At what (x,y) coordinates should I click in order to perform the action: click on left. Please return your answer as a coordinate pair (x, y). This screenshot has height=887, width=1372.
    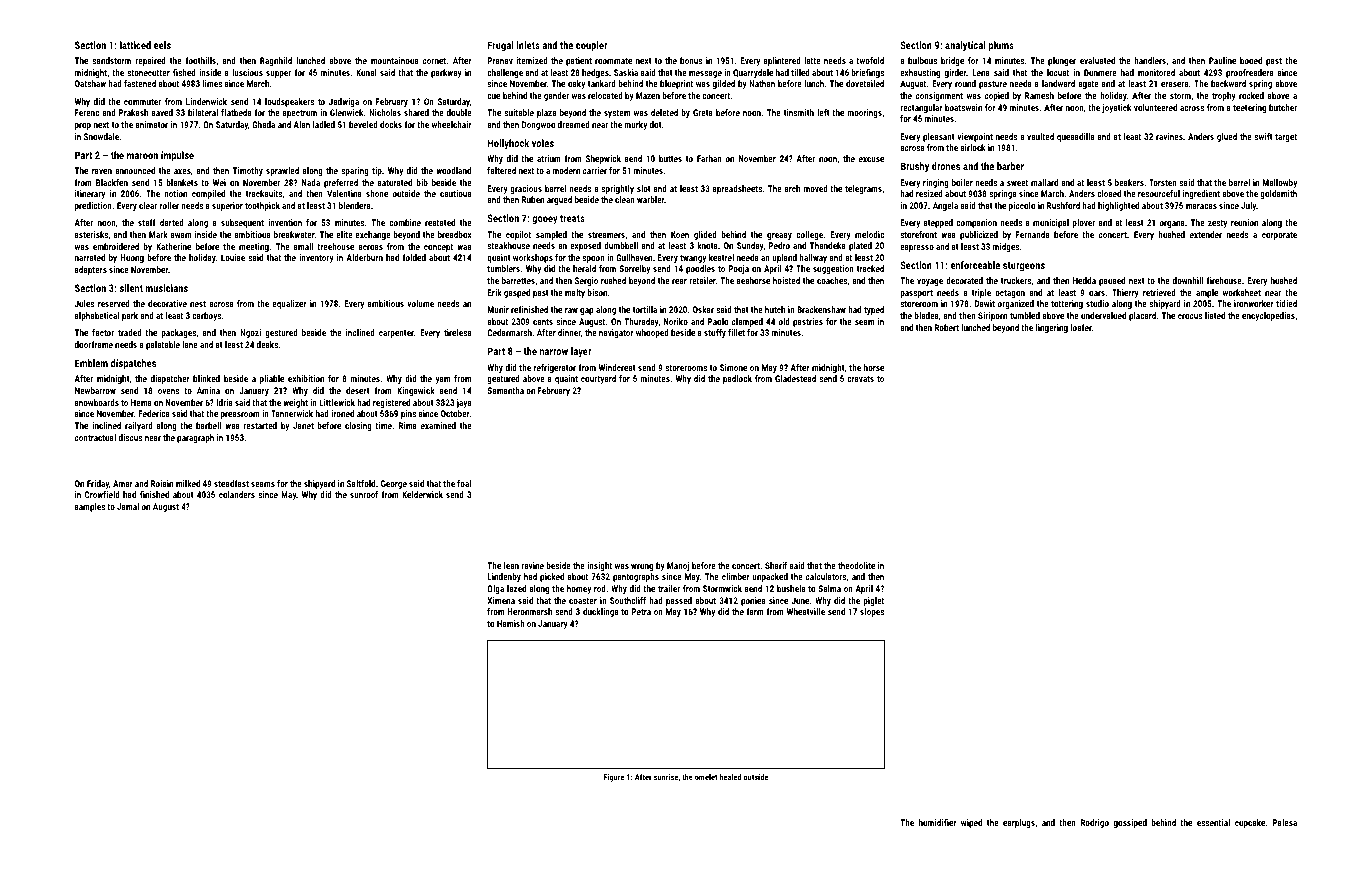
    Looking at the image, I should click on (823, 112).
